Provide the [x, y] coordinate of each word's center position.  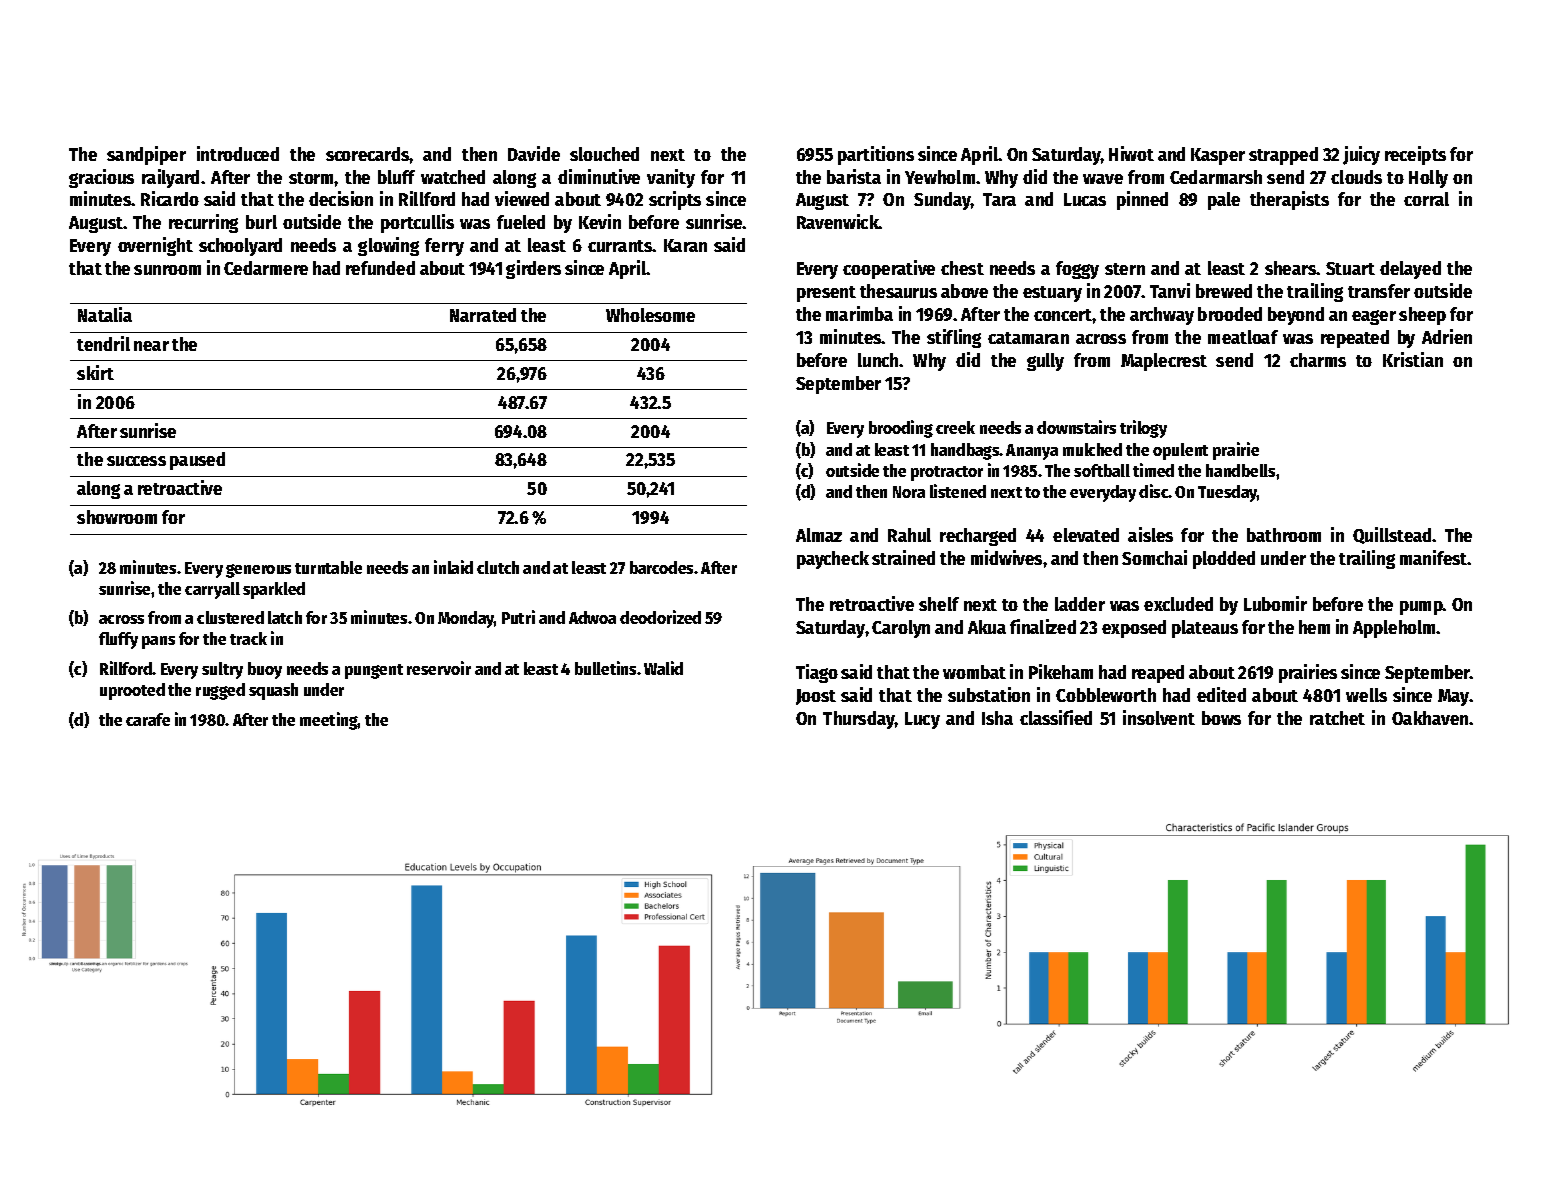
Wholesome [650, 315]
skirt [95, 372]
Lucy [922, 720]
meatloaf [1243, 337]
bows [1221, 718]
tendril [103, 343]
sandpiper [146, 155]
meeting [329, 721]
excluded [1178, 604]
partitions [876, 155]
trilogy [1143, 429]
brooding [901, 429]
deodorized [660, 617]
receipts [1415, 155]
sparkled [274, 590]
